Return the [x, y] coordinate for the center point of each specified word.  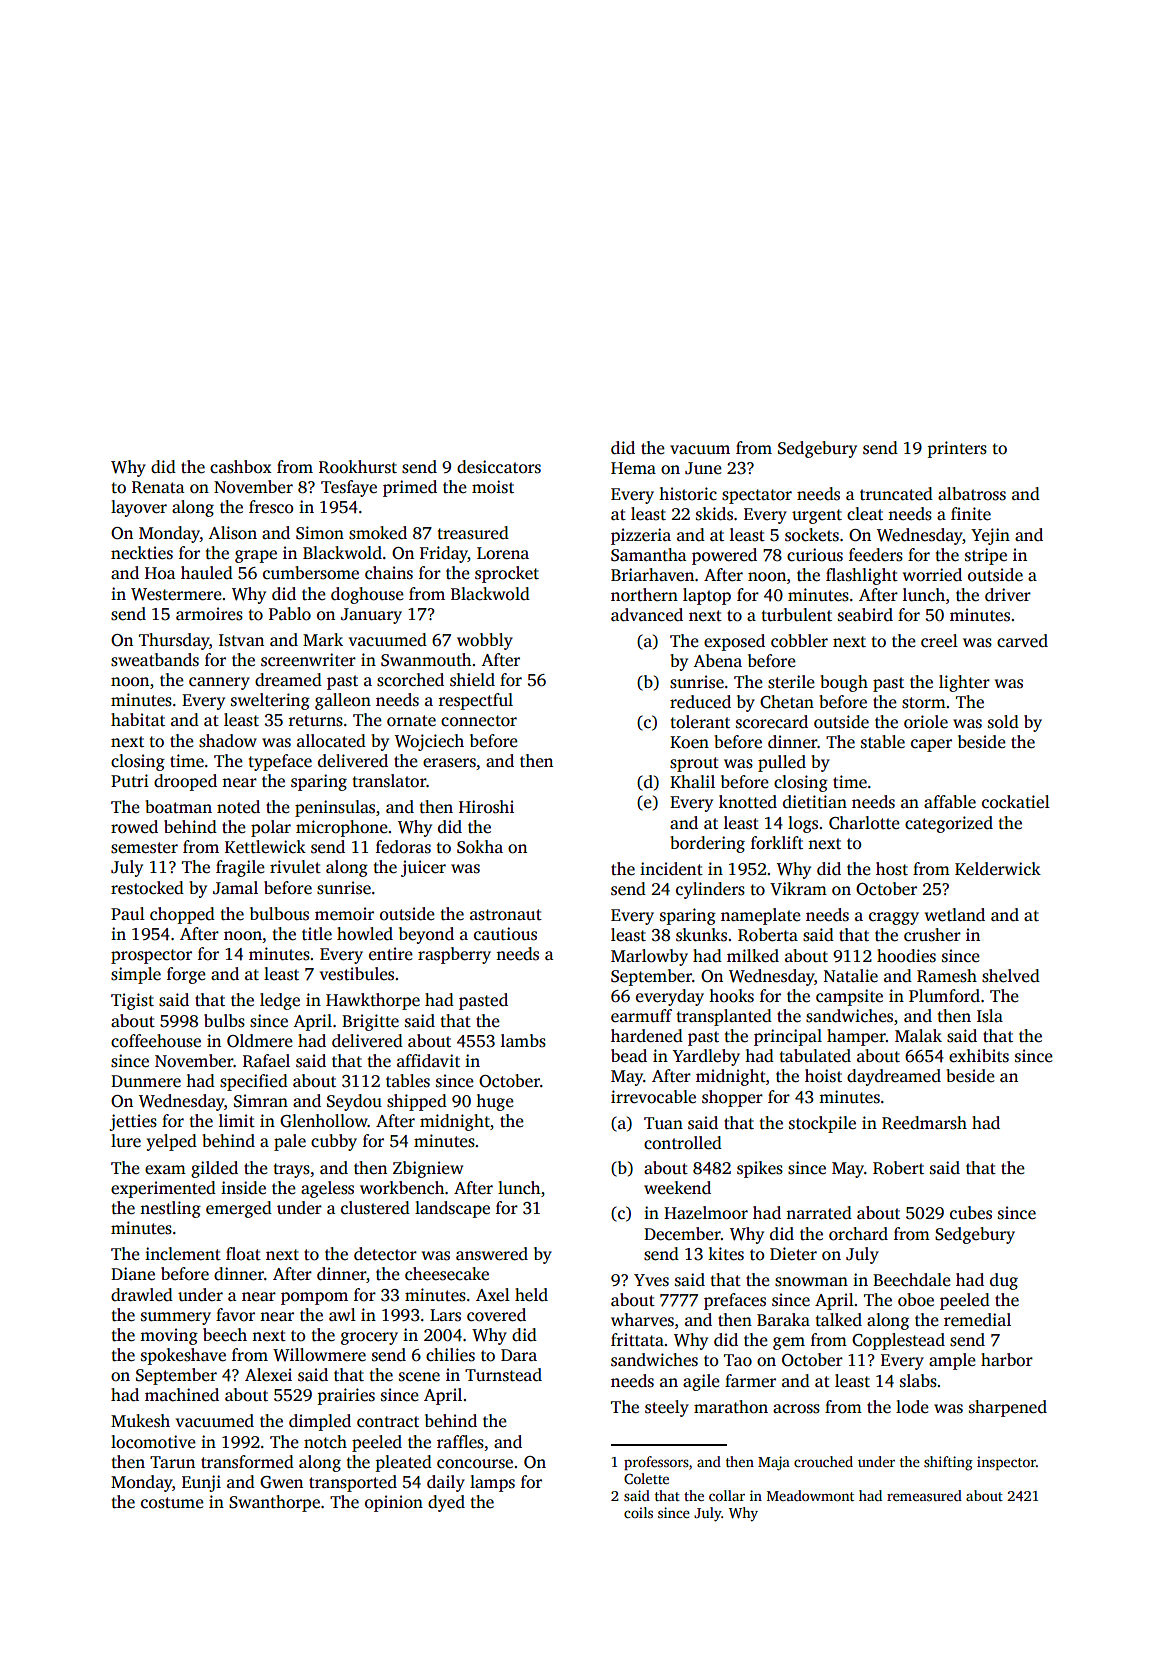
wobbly [485, 641]
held [531, 1295]
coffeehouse [156, 1041]
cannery [219, 683]
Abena [717, 661]
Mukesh [140, 1421]
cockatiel [1016, 802]
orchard [858, 1234]
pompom [314, 1298]
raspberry [454, 955]
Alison [232, 533]
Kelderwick [998, 869]
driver [1008, 595]
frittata [637, 1340]
